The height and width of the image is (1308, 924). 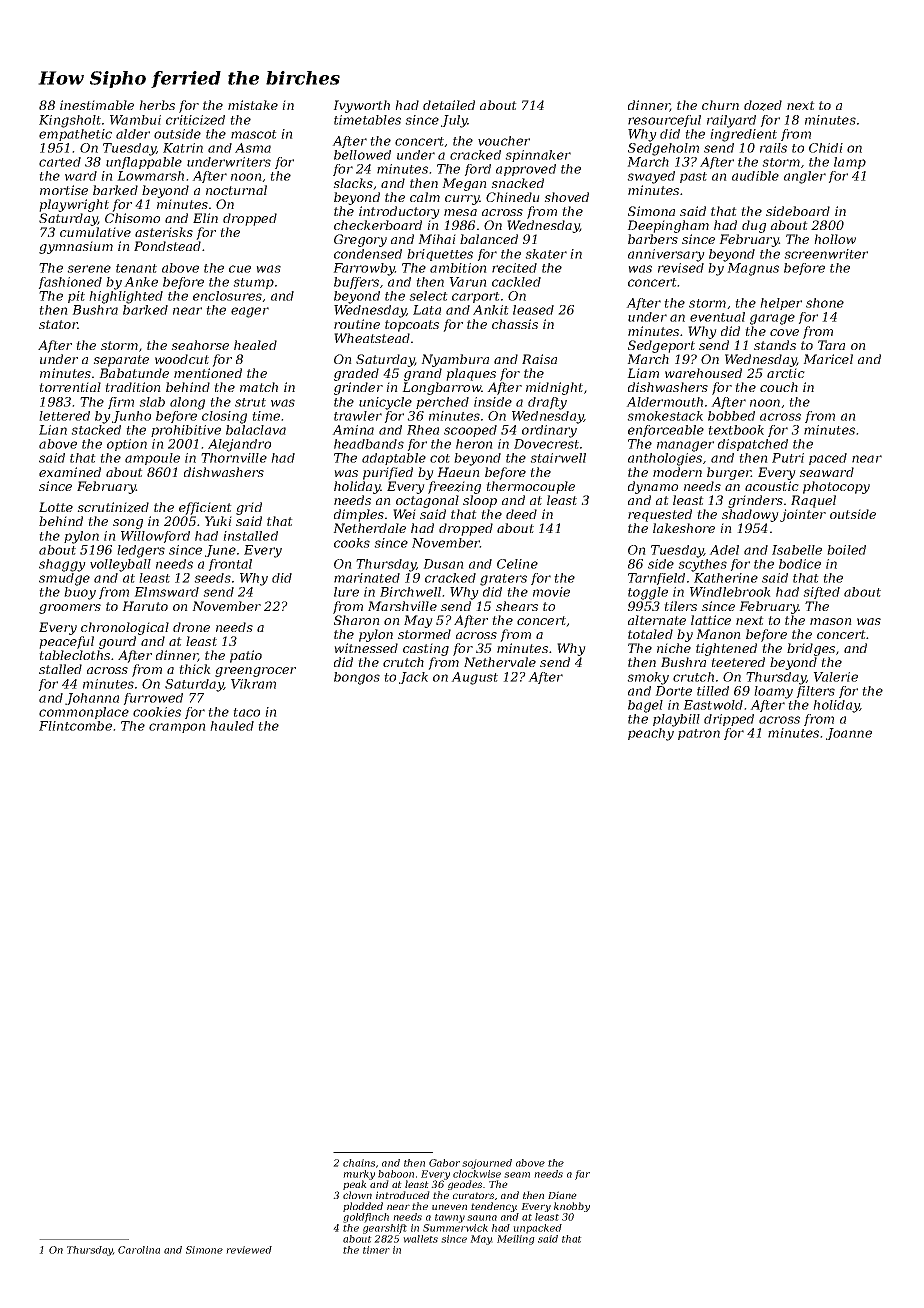 I want to click on eventual, so click(x=717, y=317).
